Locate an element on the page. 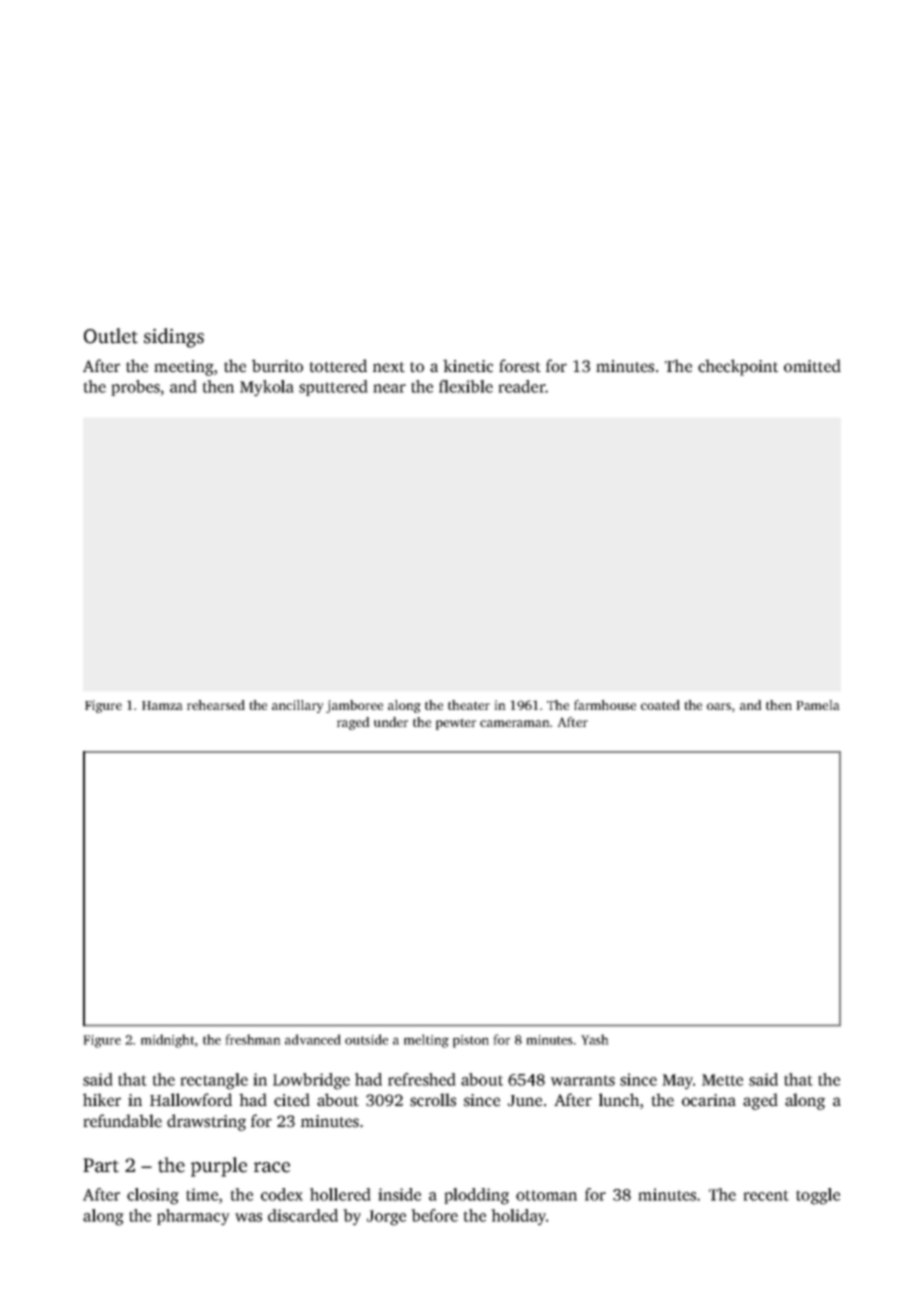  forest is located at coordinates (520, 366).
